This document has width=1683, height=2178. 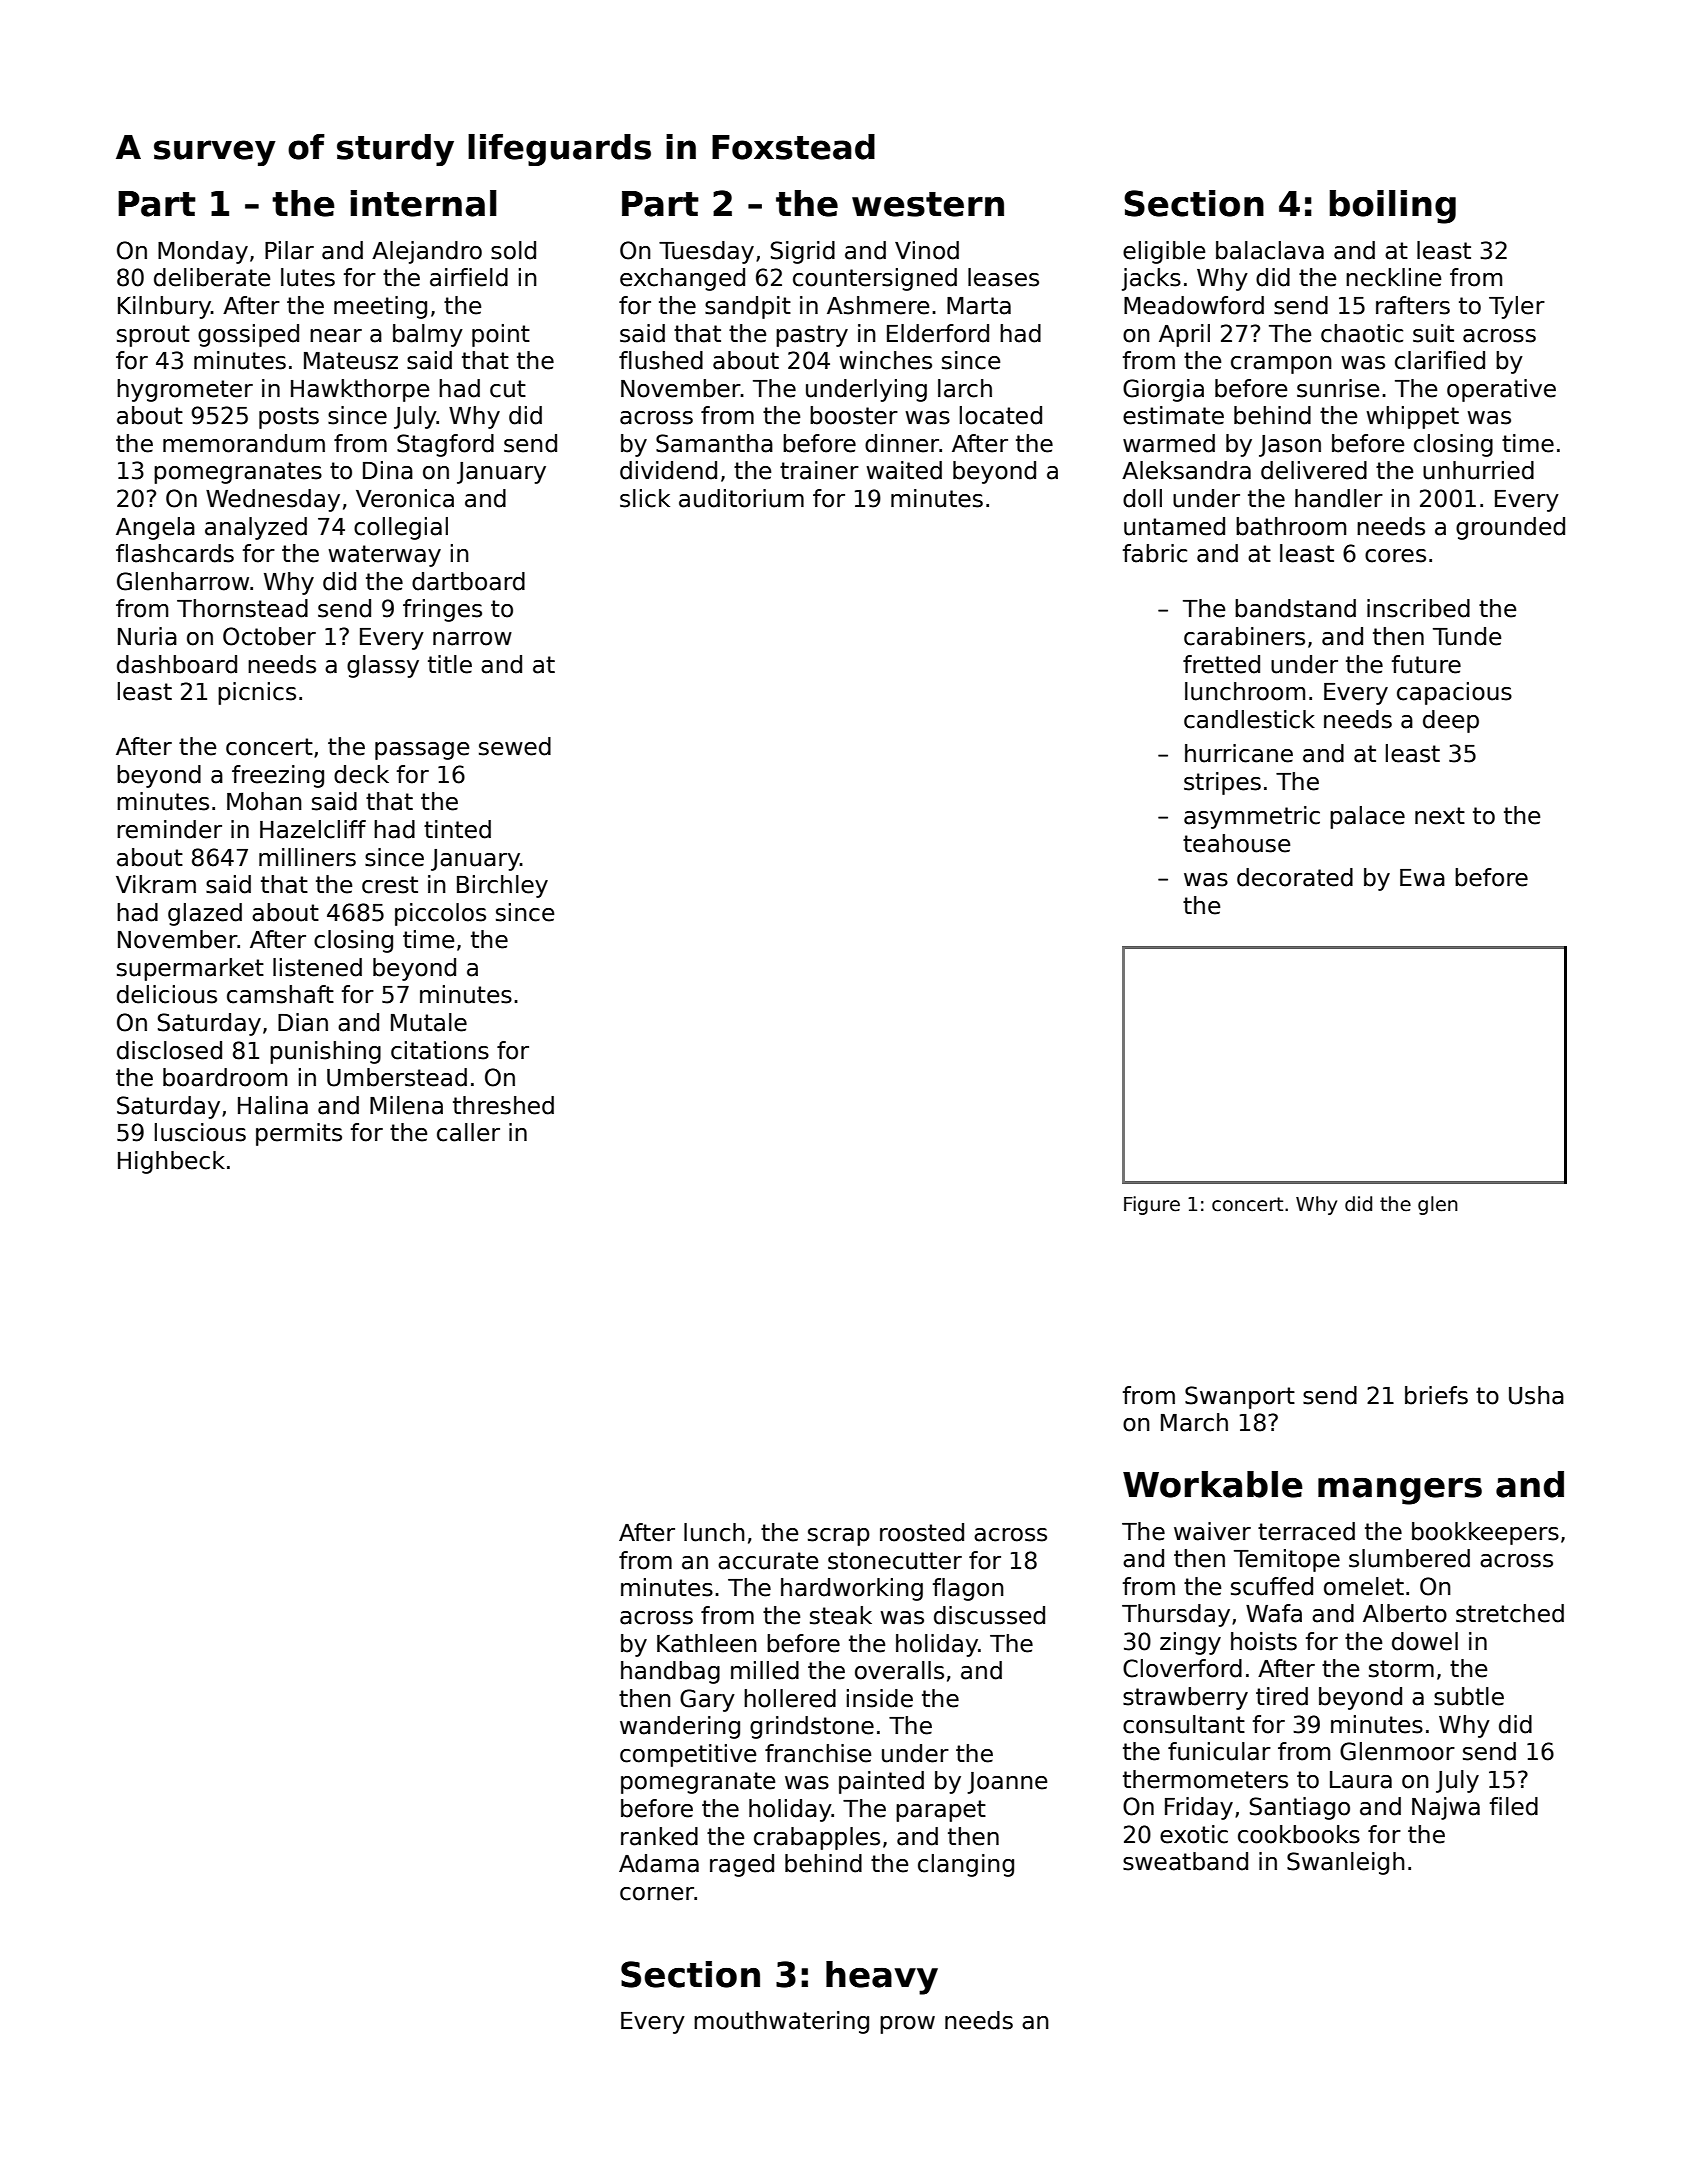 What do you see at coordinates (457, 829) in the document?
I see `tinted` at bounding box center [457, 829].
